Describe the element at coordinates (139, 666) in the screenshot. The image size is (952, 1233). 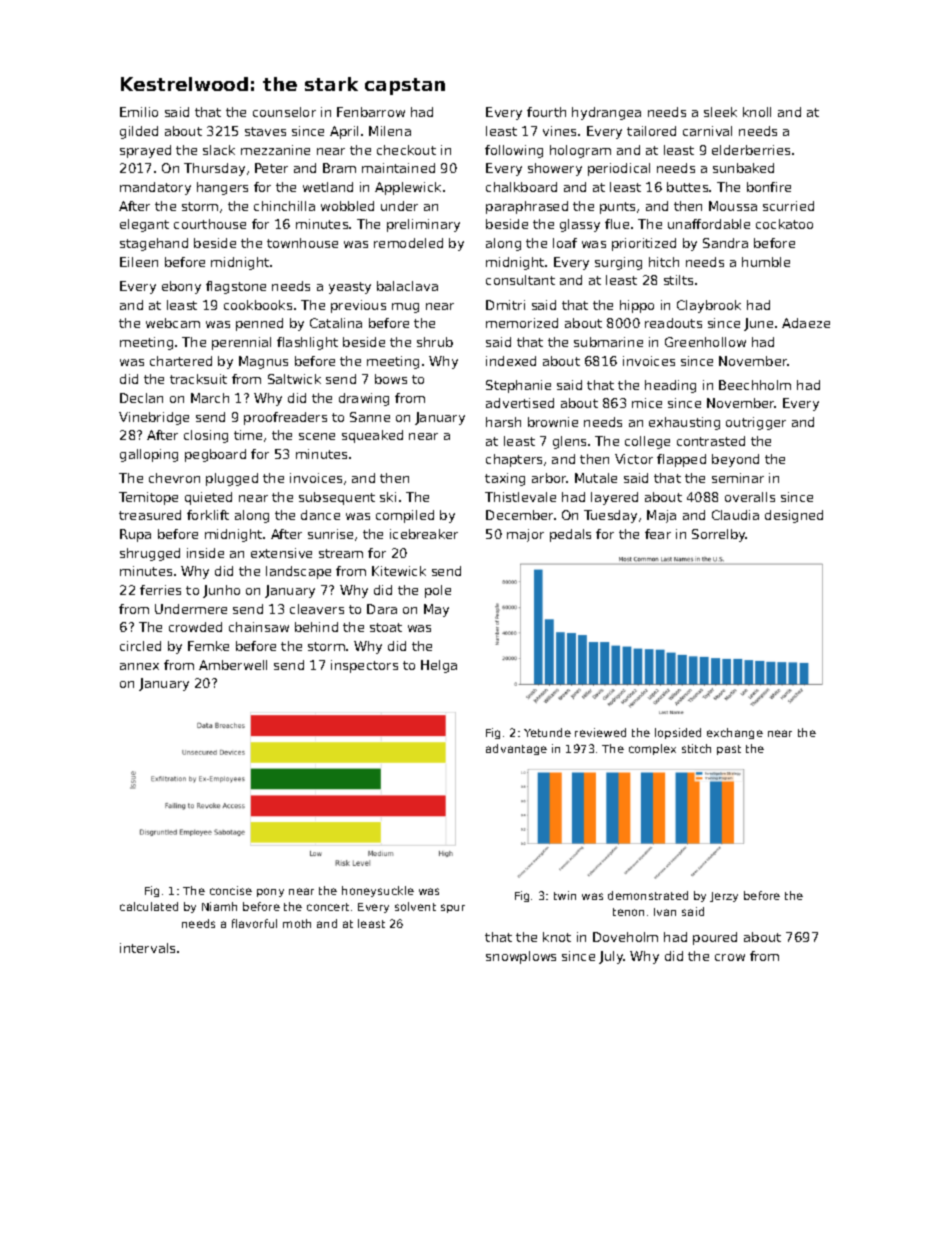
I see `annex` at that location.
